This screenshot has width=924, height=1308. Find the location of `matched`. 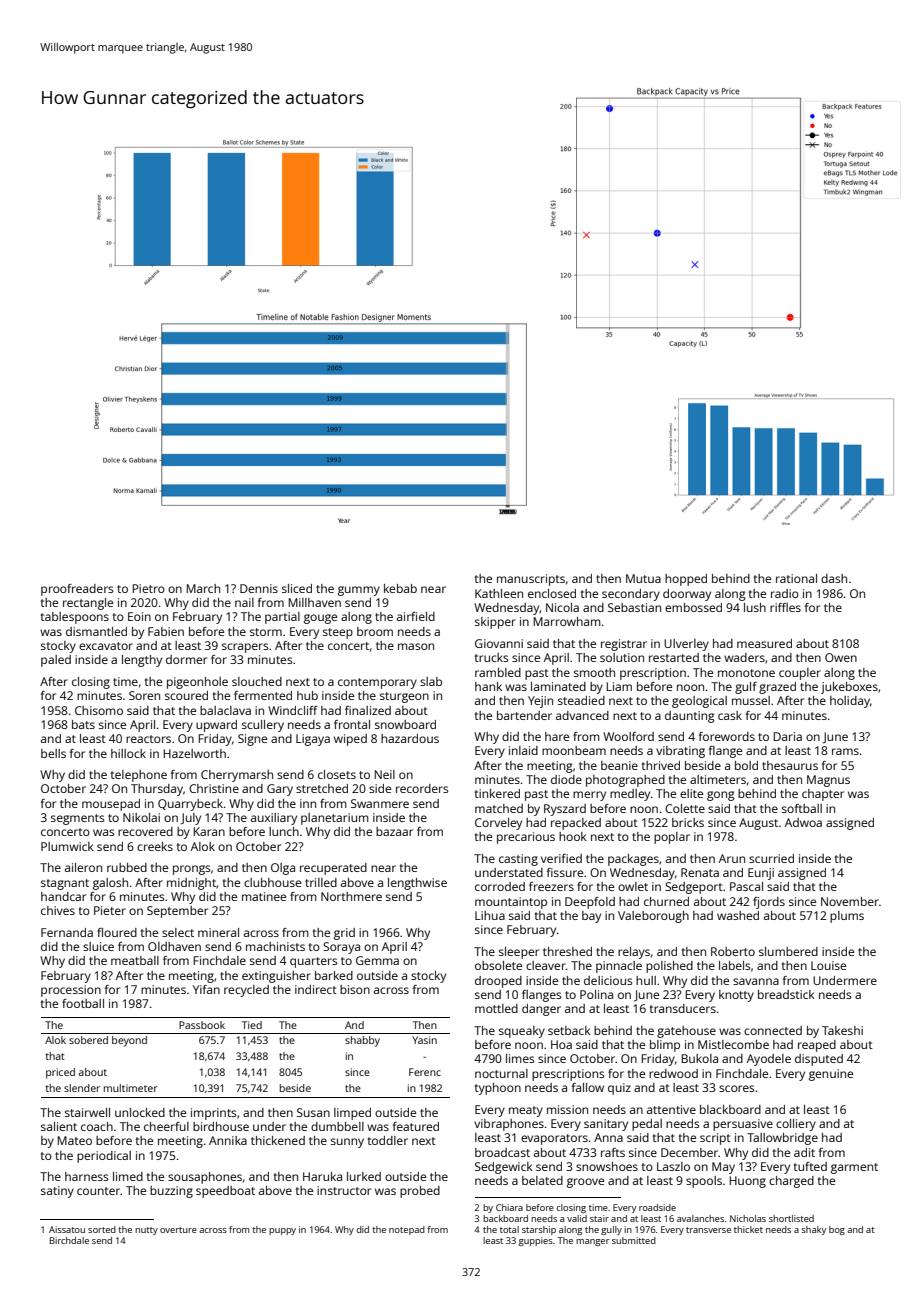

matched is located at coordinates (499, 808).
